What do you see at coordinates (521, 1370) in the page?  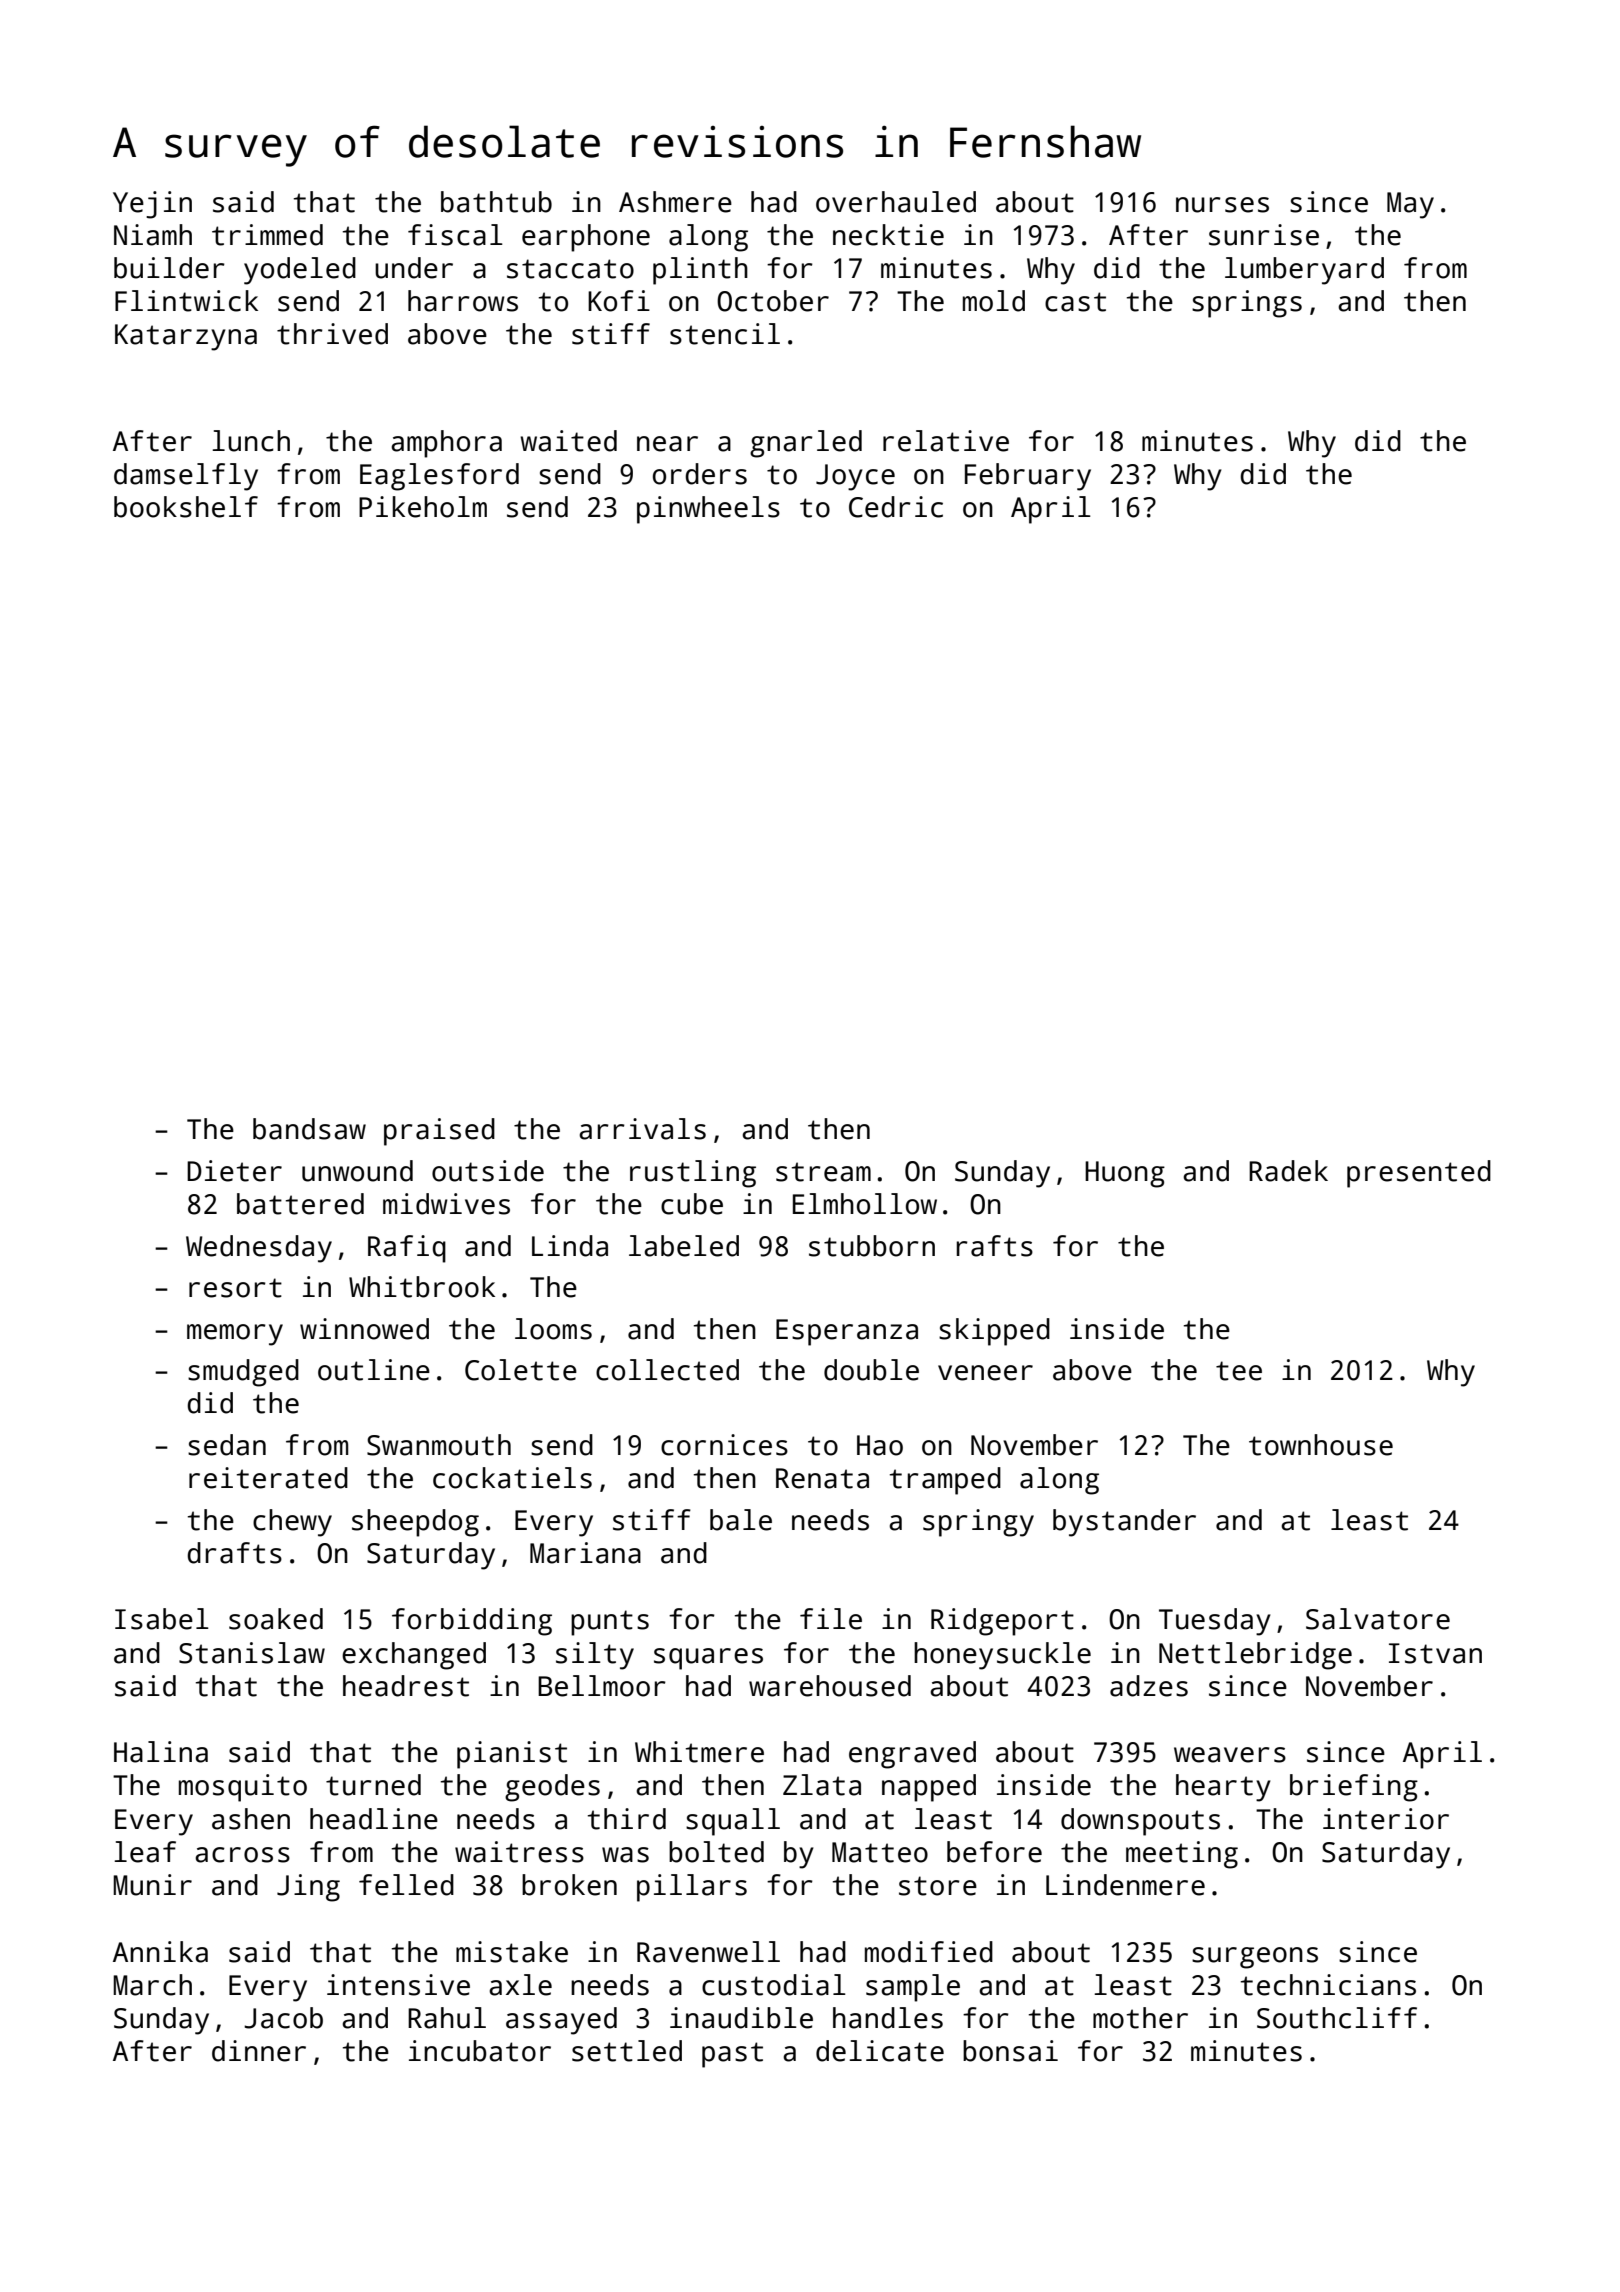 I see `Colette` at bounding box center [521, 1370].
